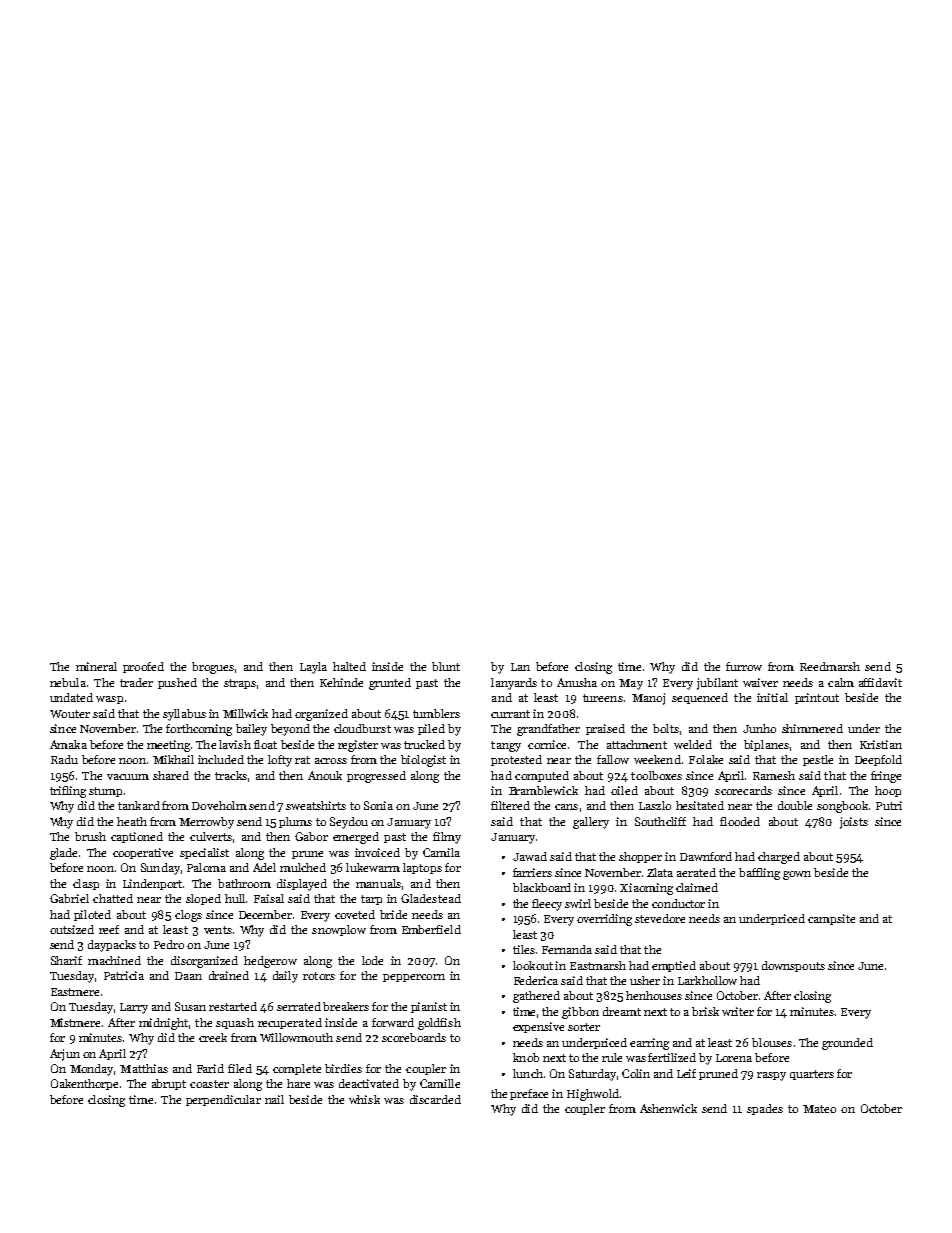 The image size is (952, 1233). I want to click on spades, so click(765, 1109).
